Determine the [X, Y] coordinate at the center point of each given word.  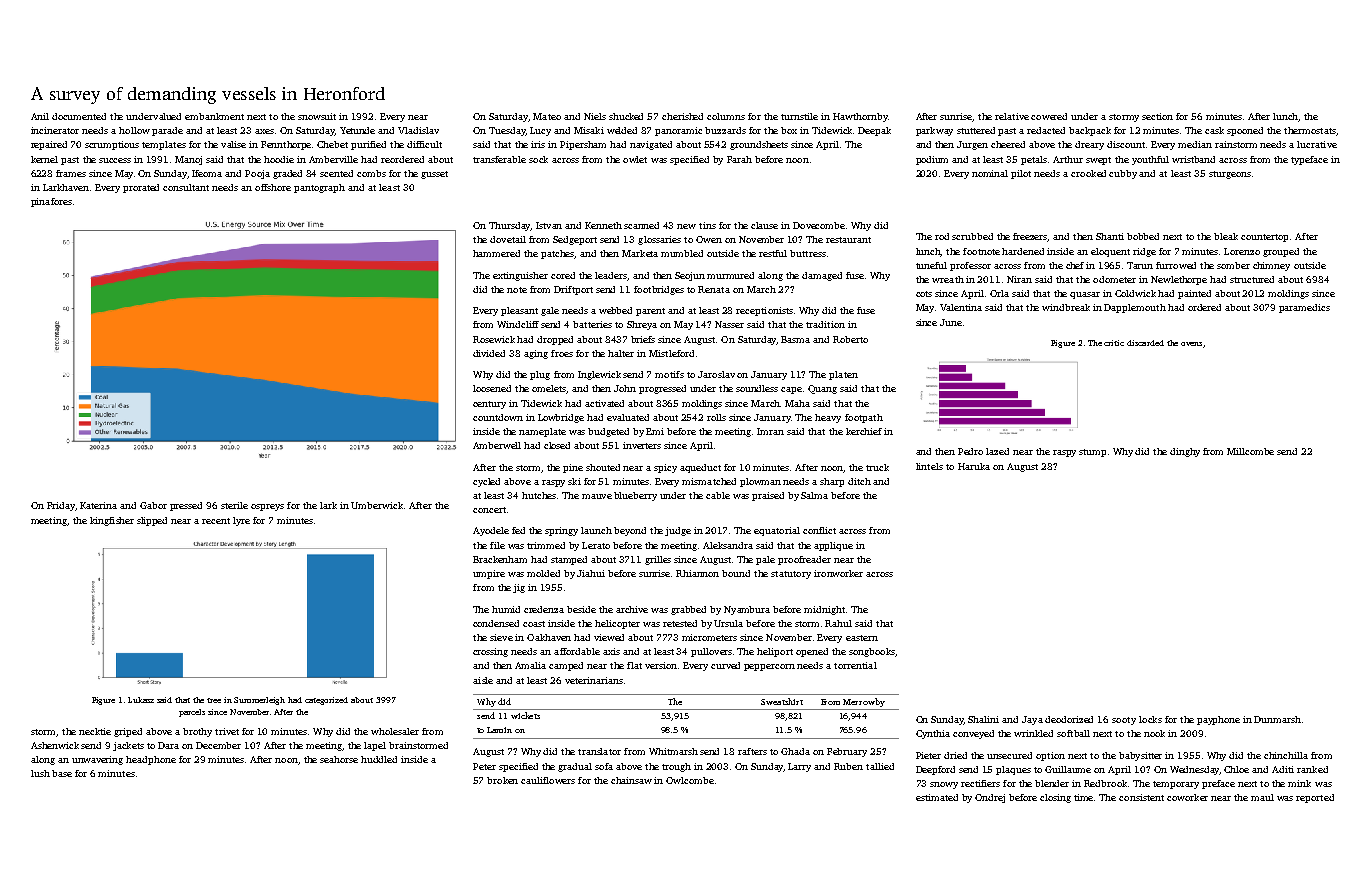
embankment [214, 116]
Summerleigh [259, 701]
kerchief [864, 431]
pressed [186, 506]
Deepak [874, 131]
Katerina [98, 505]
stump [1092, 453]
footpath [864, 418]
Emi [655, 431]
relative [1012, 116]
